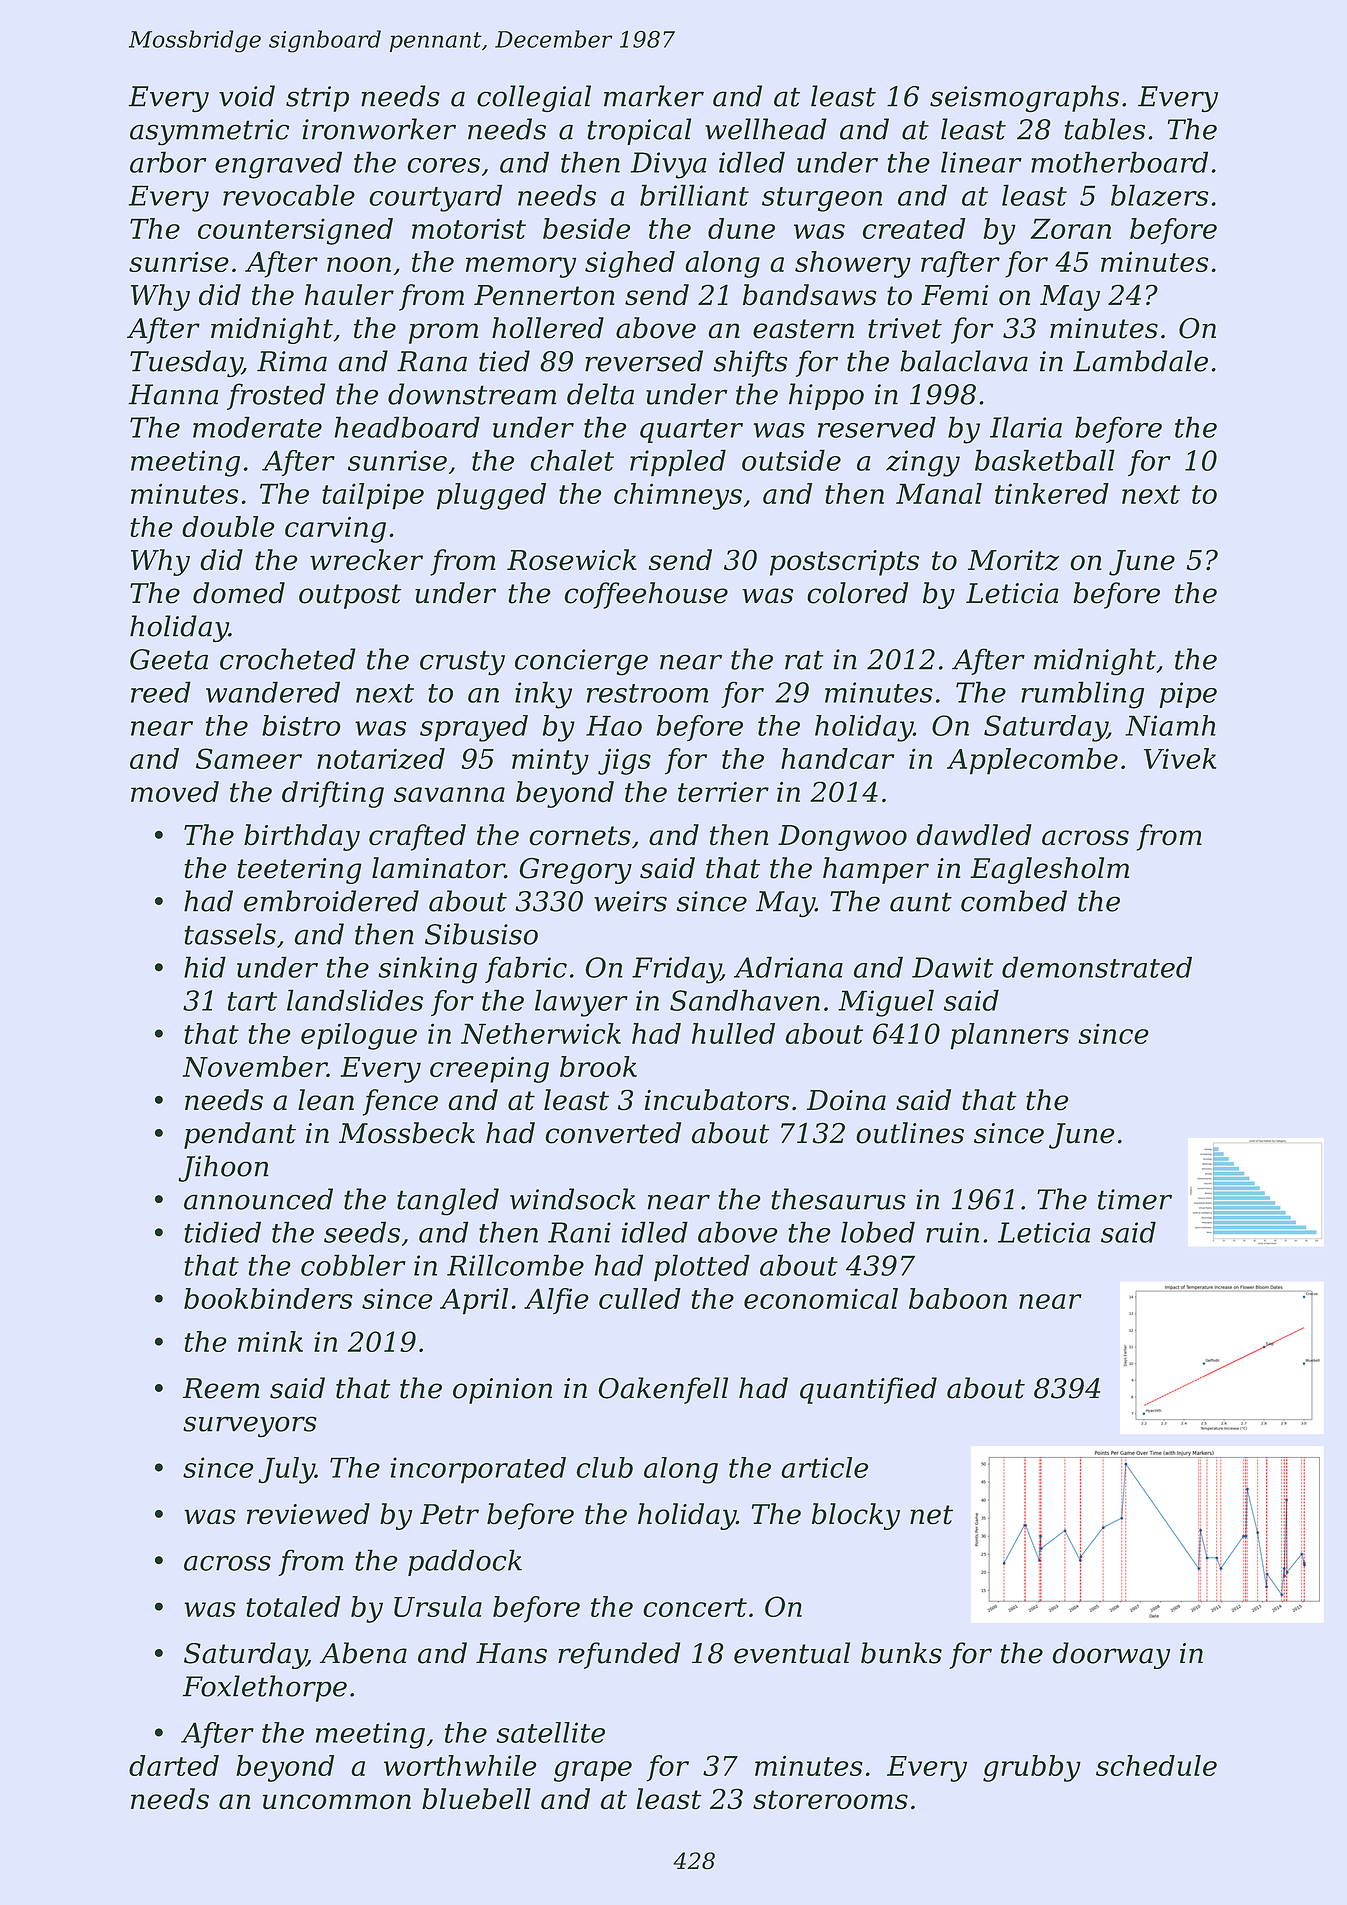 This document has height=1905, width=1347. What do you see at coordinates (822, 199) in the document?
I see `sturgeon` at bounding box center [822, 199].
